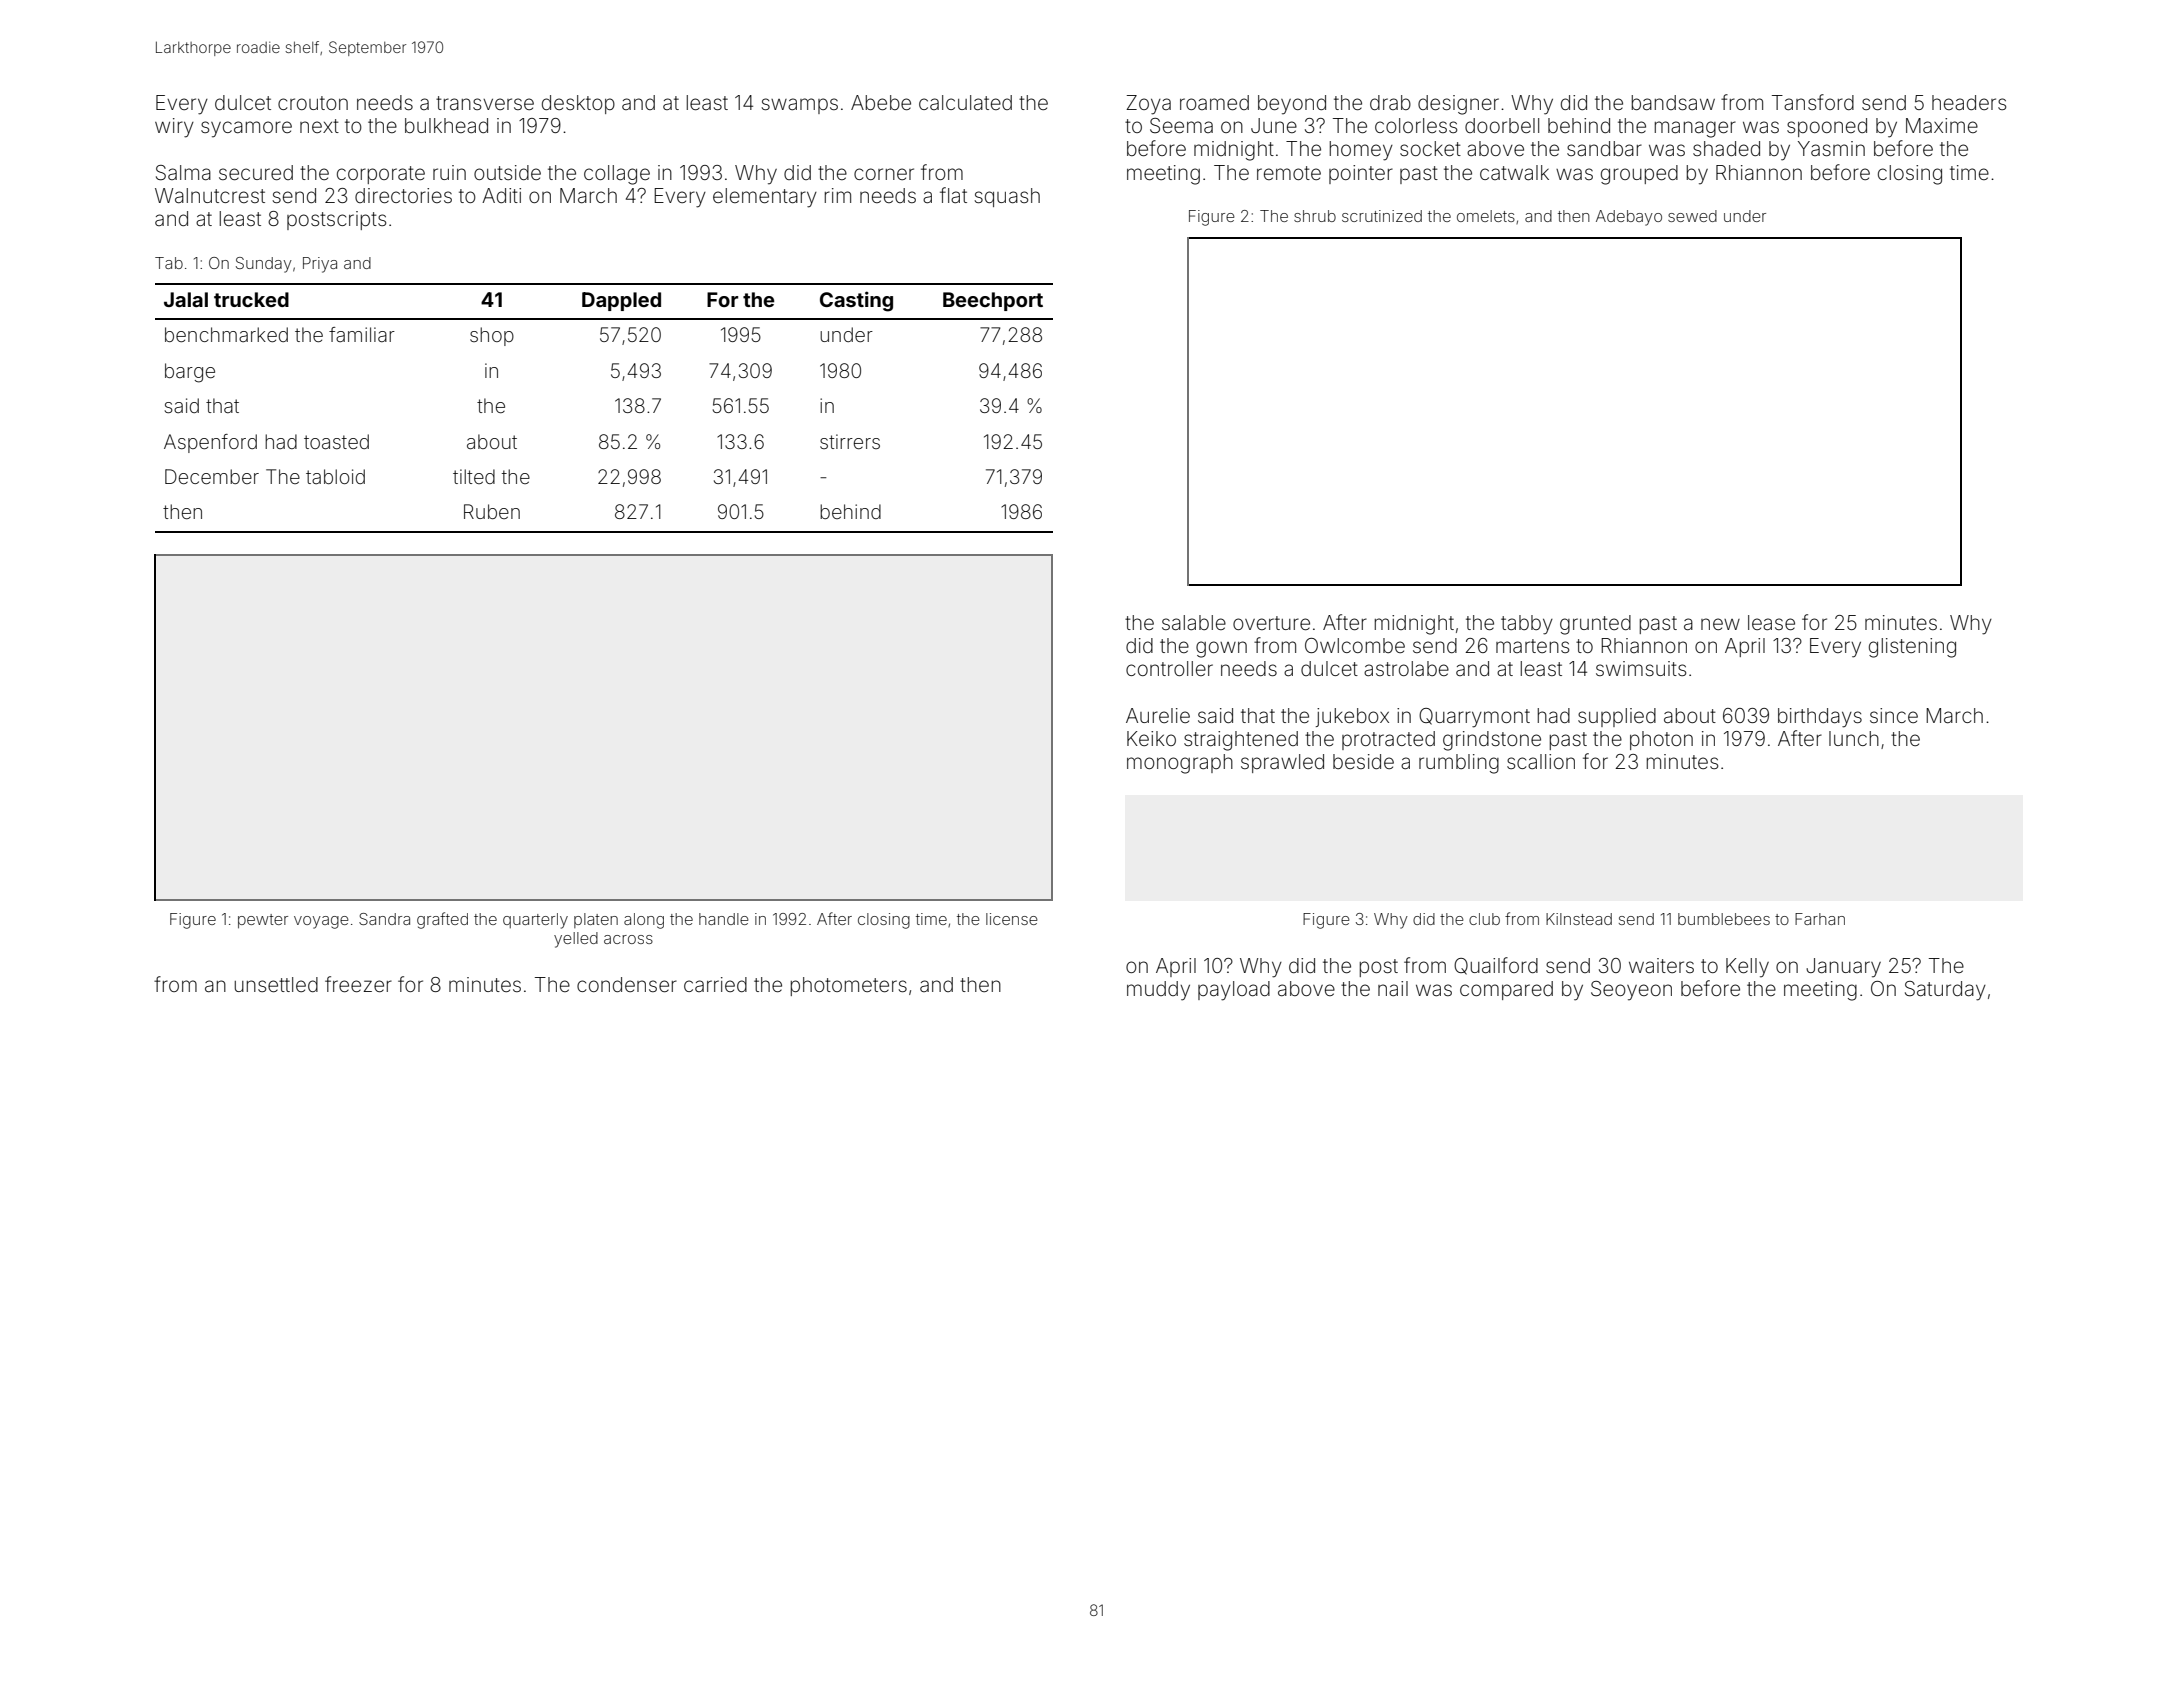 The width and height of the screenshot is (2178, 1683). Describe the element at coordinates (1639, 175) in the screenshot. I see `grouped` at that location.
